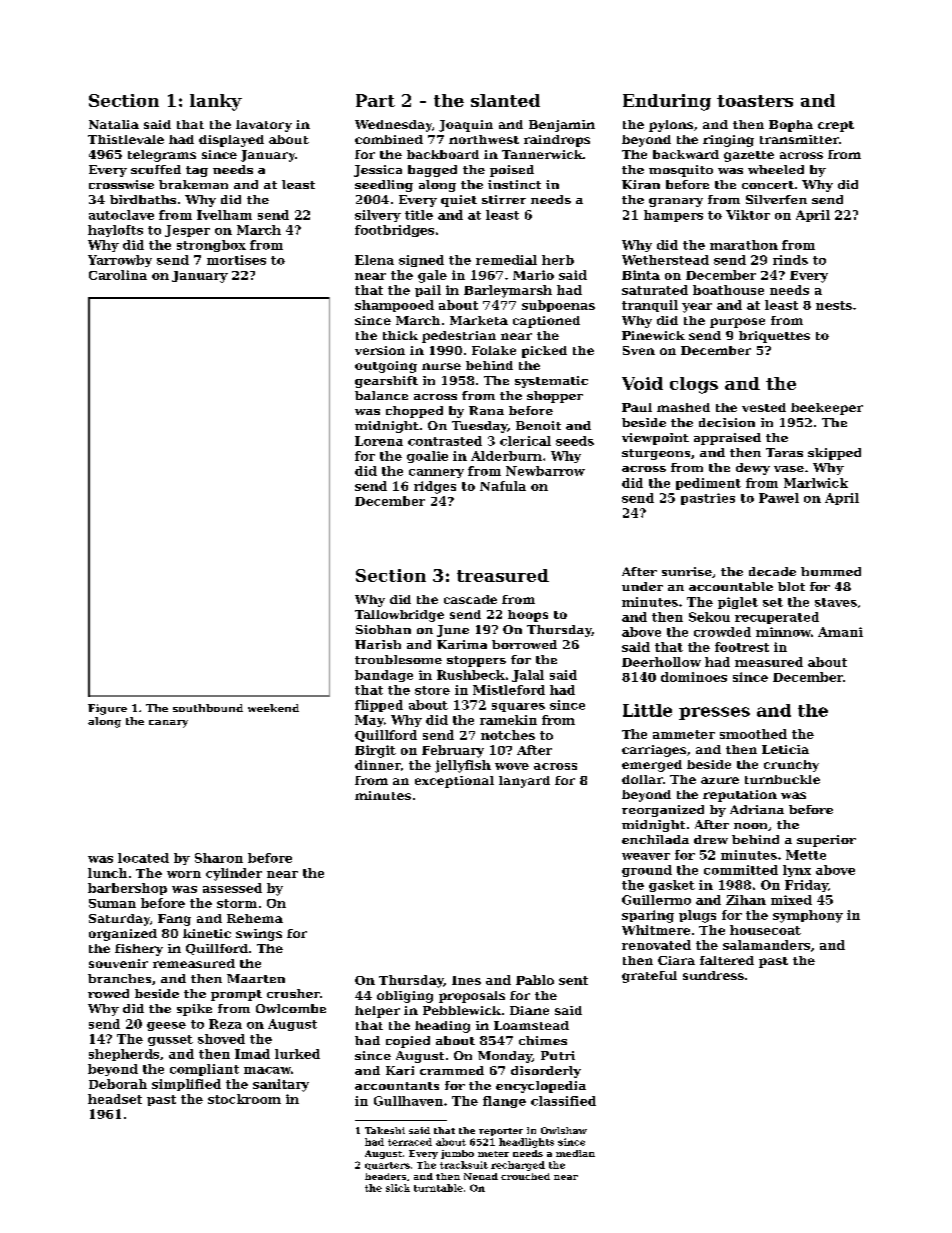 This image has height=1233, width=952. Describe the element at coordinates (647, 710) in the image. I see `Little` at that location.
